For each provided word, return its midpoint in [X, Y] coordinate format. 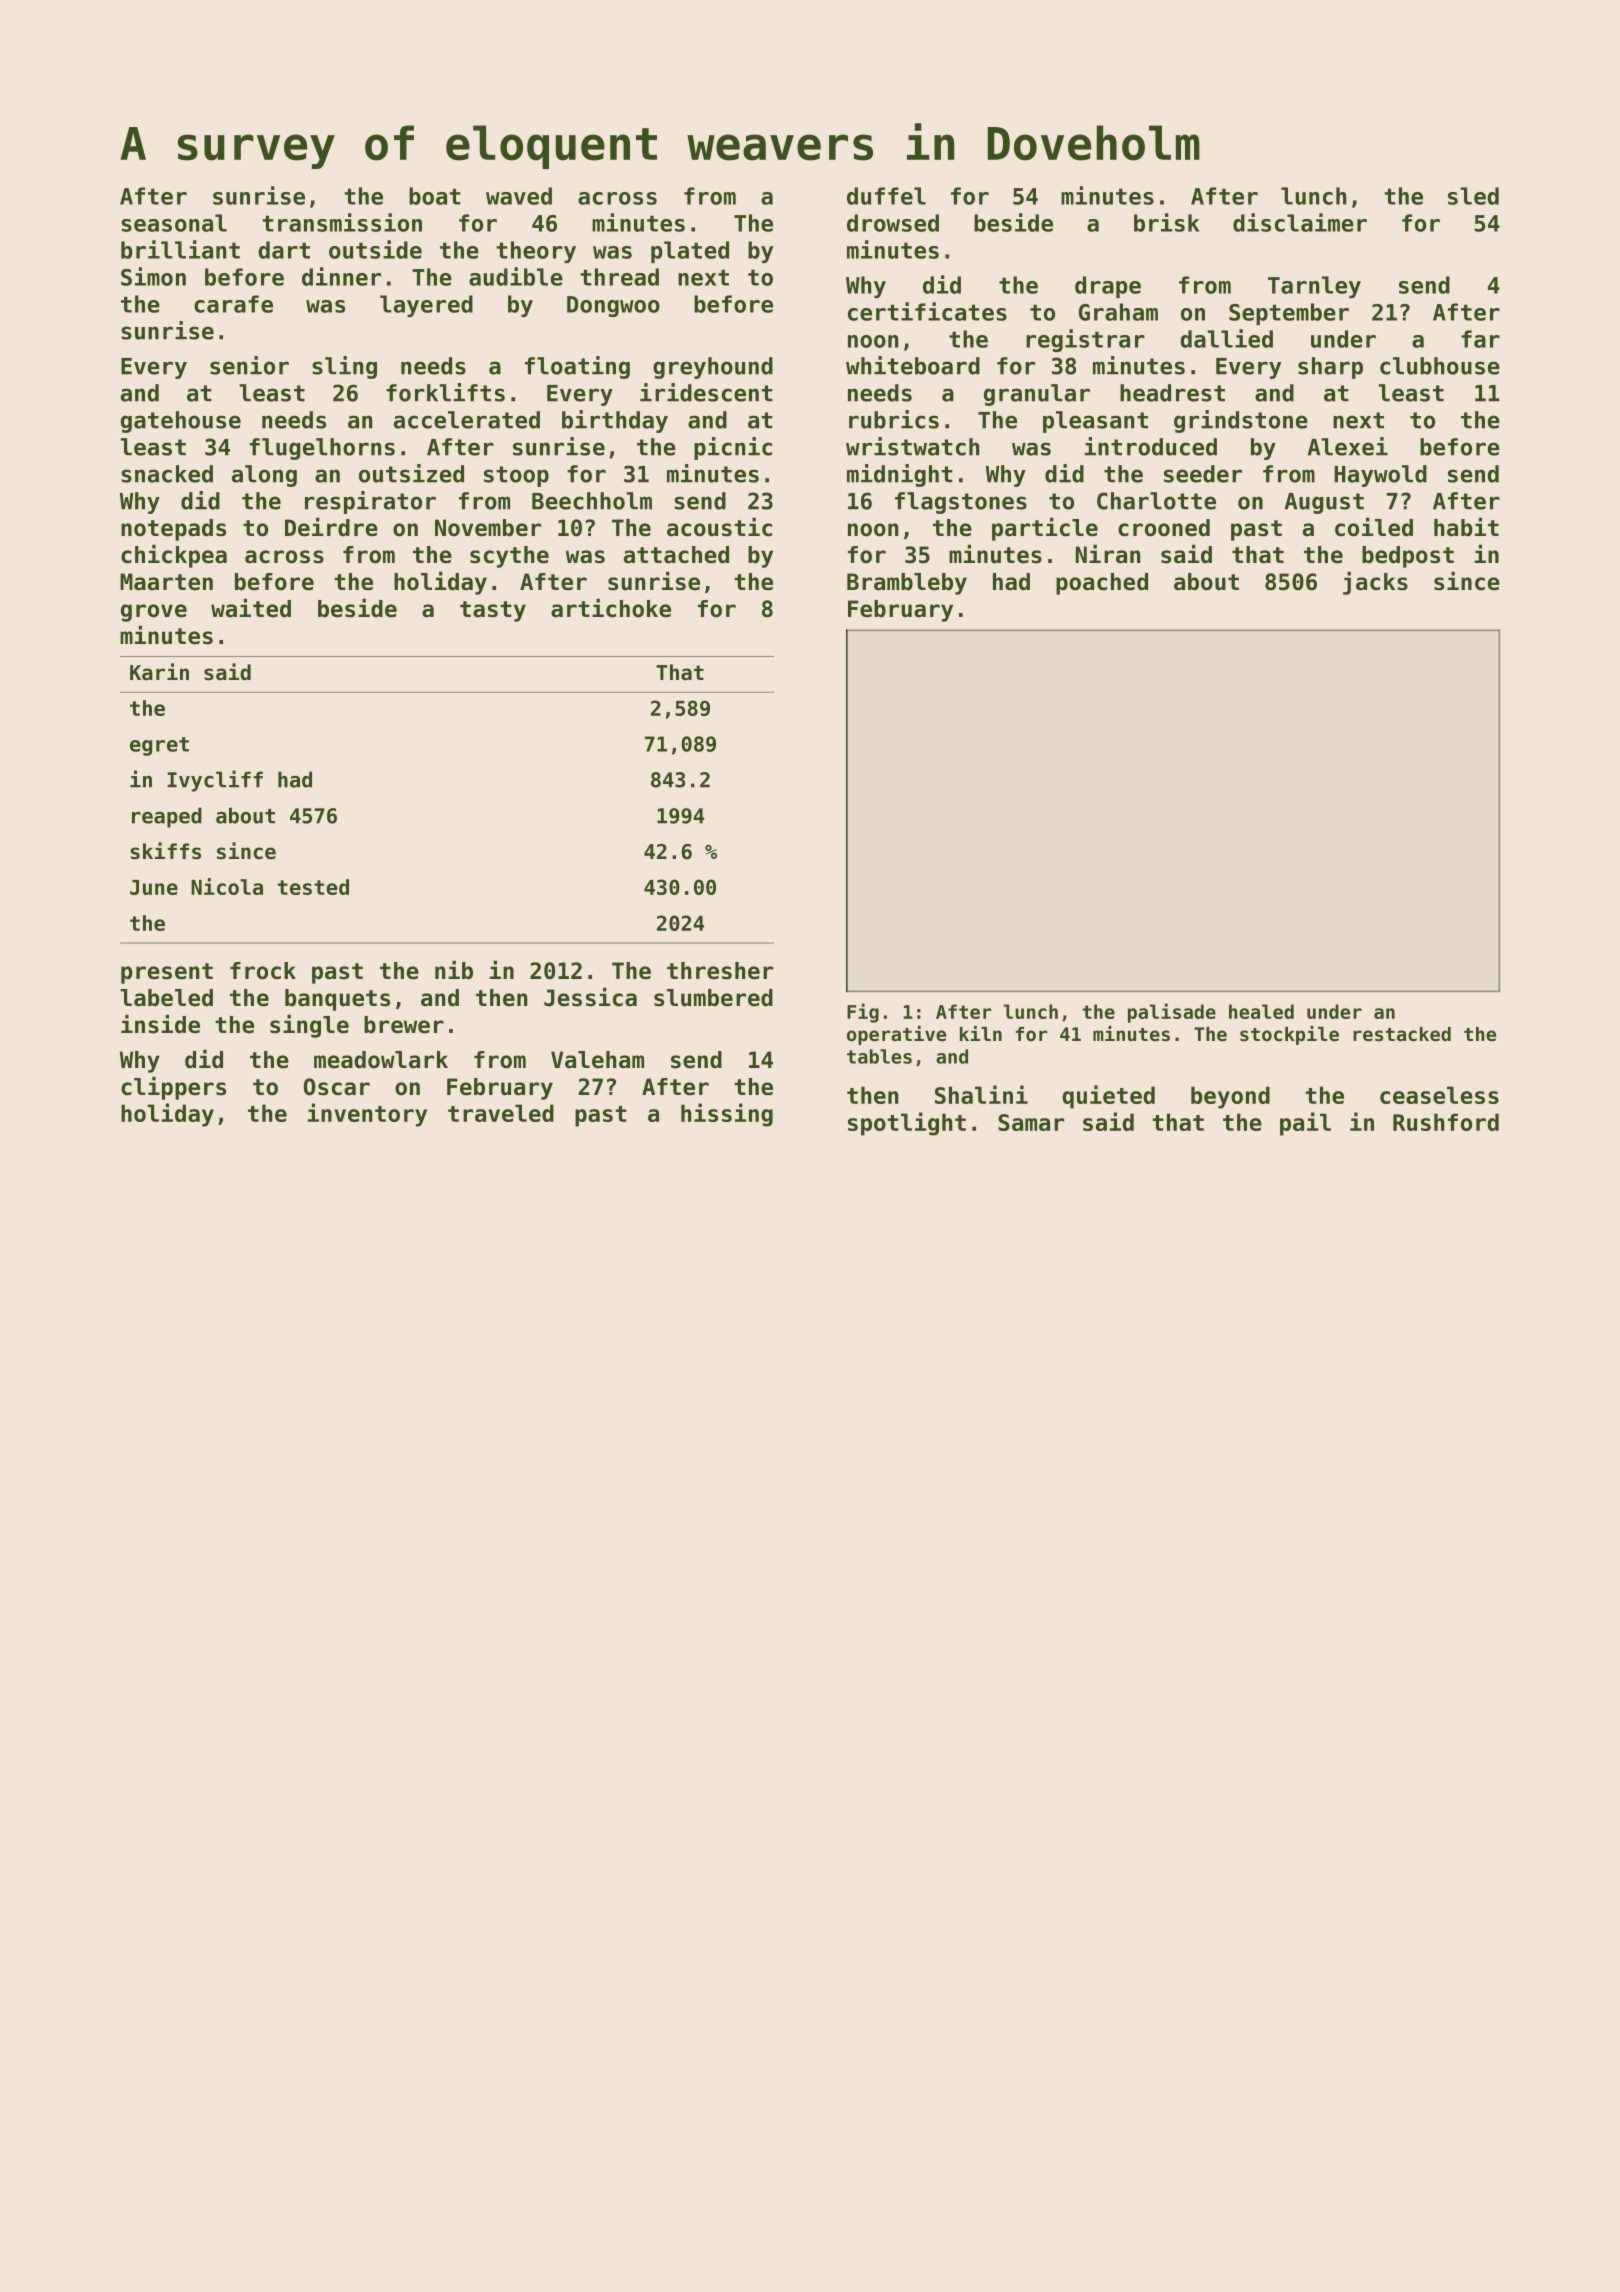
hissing [727, 1115]
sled [1473, 196]
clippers [173, 1088]
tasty [493, 611]
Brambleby [907, 584]
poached [1102, 584]
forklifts [445, 392]
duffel [886, 196]
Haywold [1380, 476]
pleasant [1095, 422]
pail [1305, 1124]
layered [426, 306]
